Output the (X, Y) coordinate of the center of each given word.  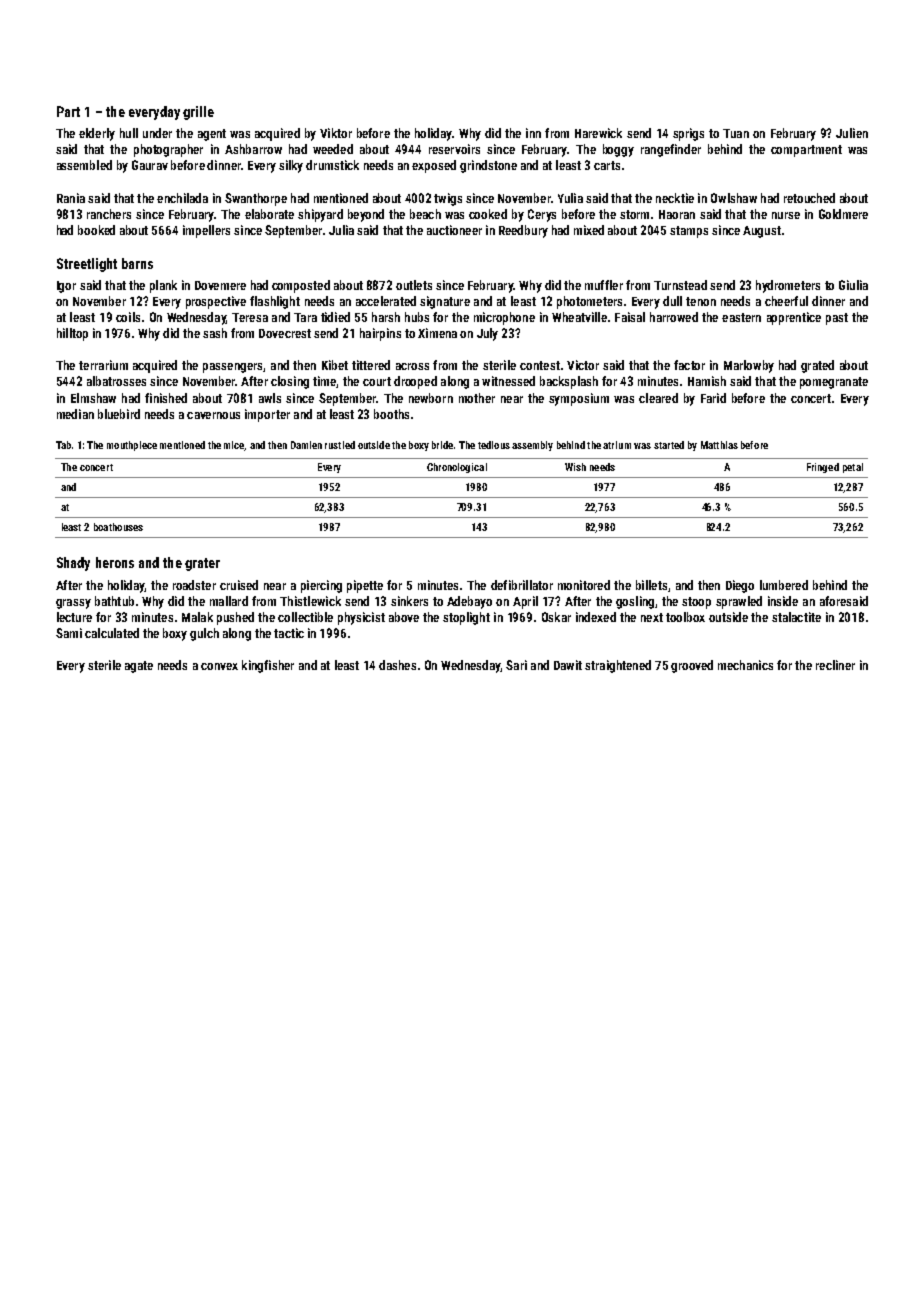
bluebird (119, 414)
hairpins (380, 334)
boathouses (118, 527)
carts (607, 165)
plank (163, 286)
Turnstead (680, 285)
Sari (516, 665)
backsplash (569, 382)
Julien (852, 133)
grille (198, 113)
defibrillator (522, 585)
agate (139, 667)
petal (853, 468)
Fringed (823, 468)
